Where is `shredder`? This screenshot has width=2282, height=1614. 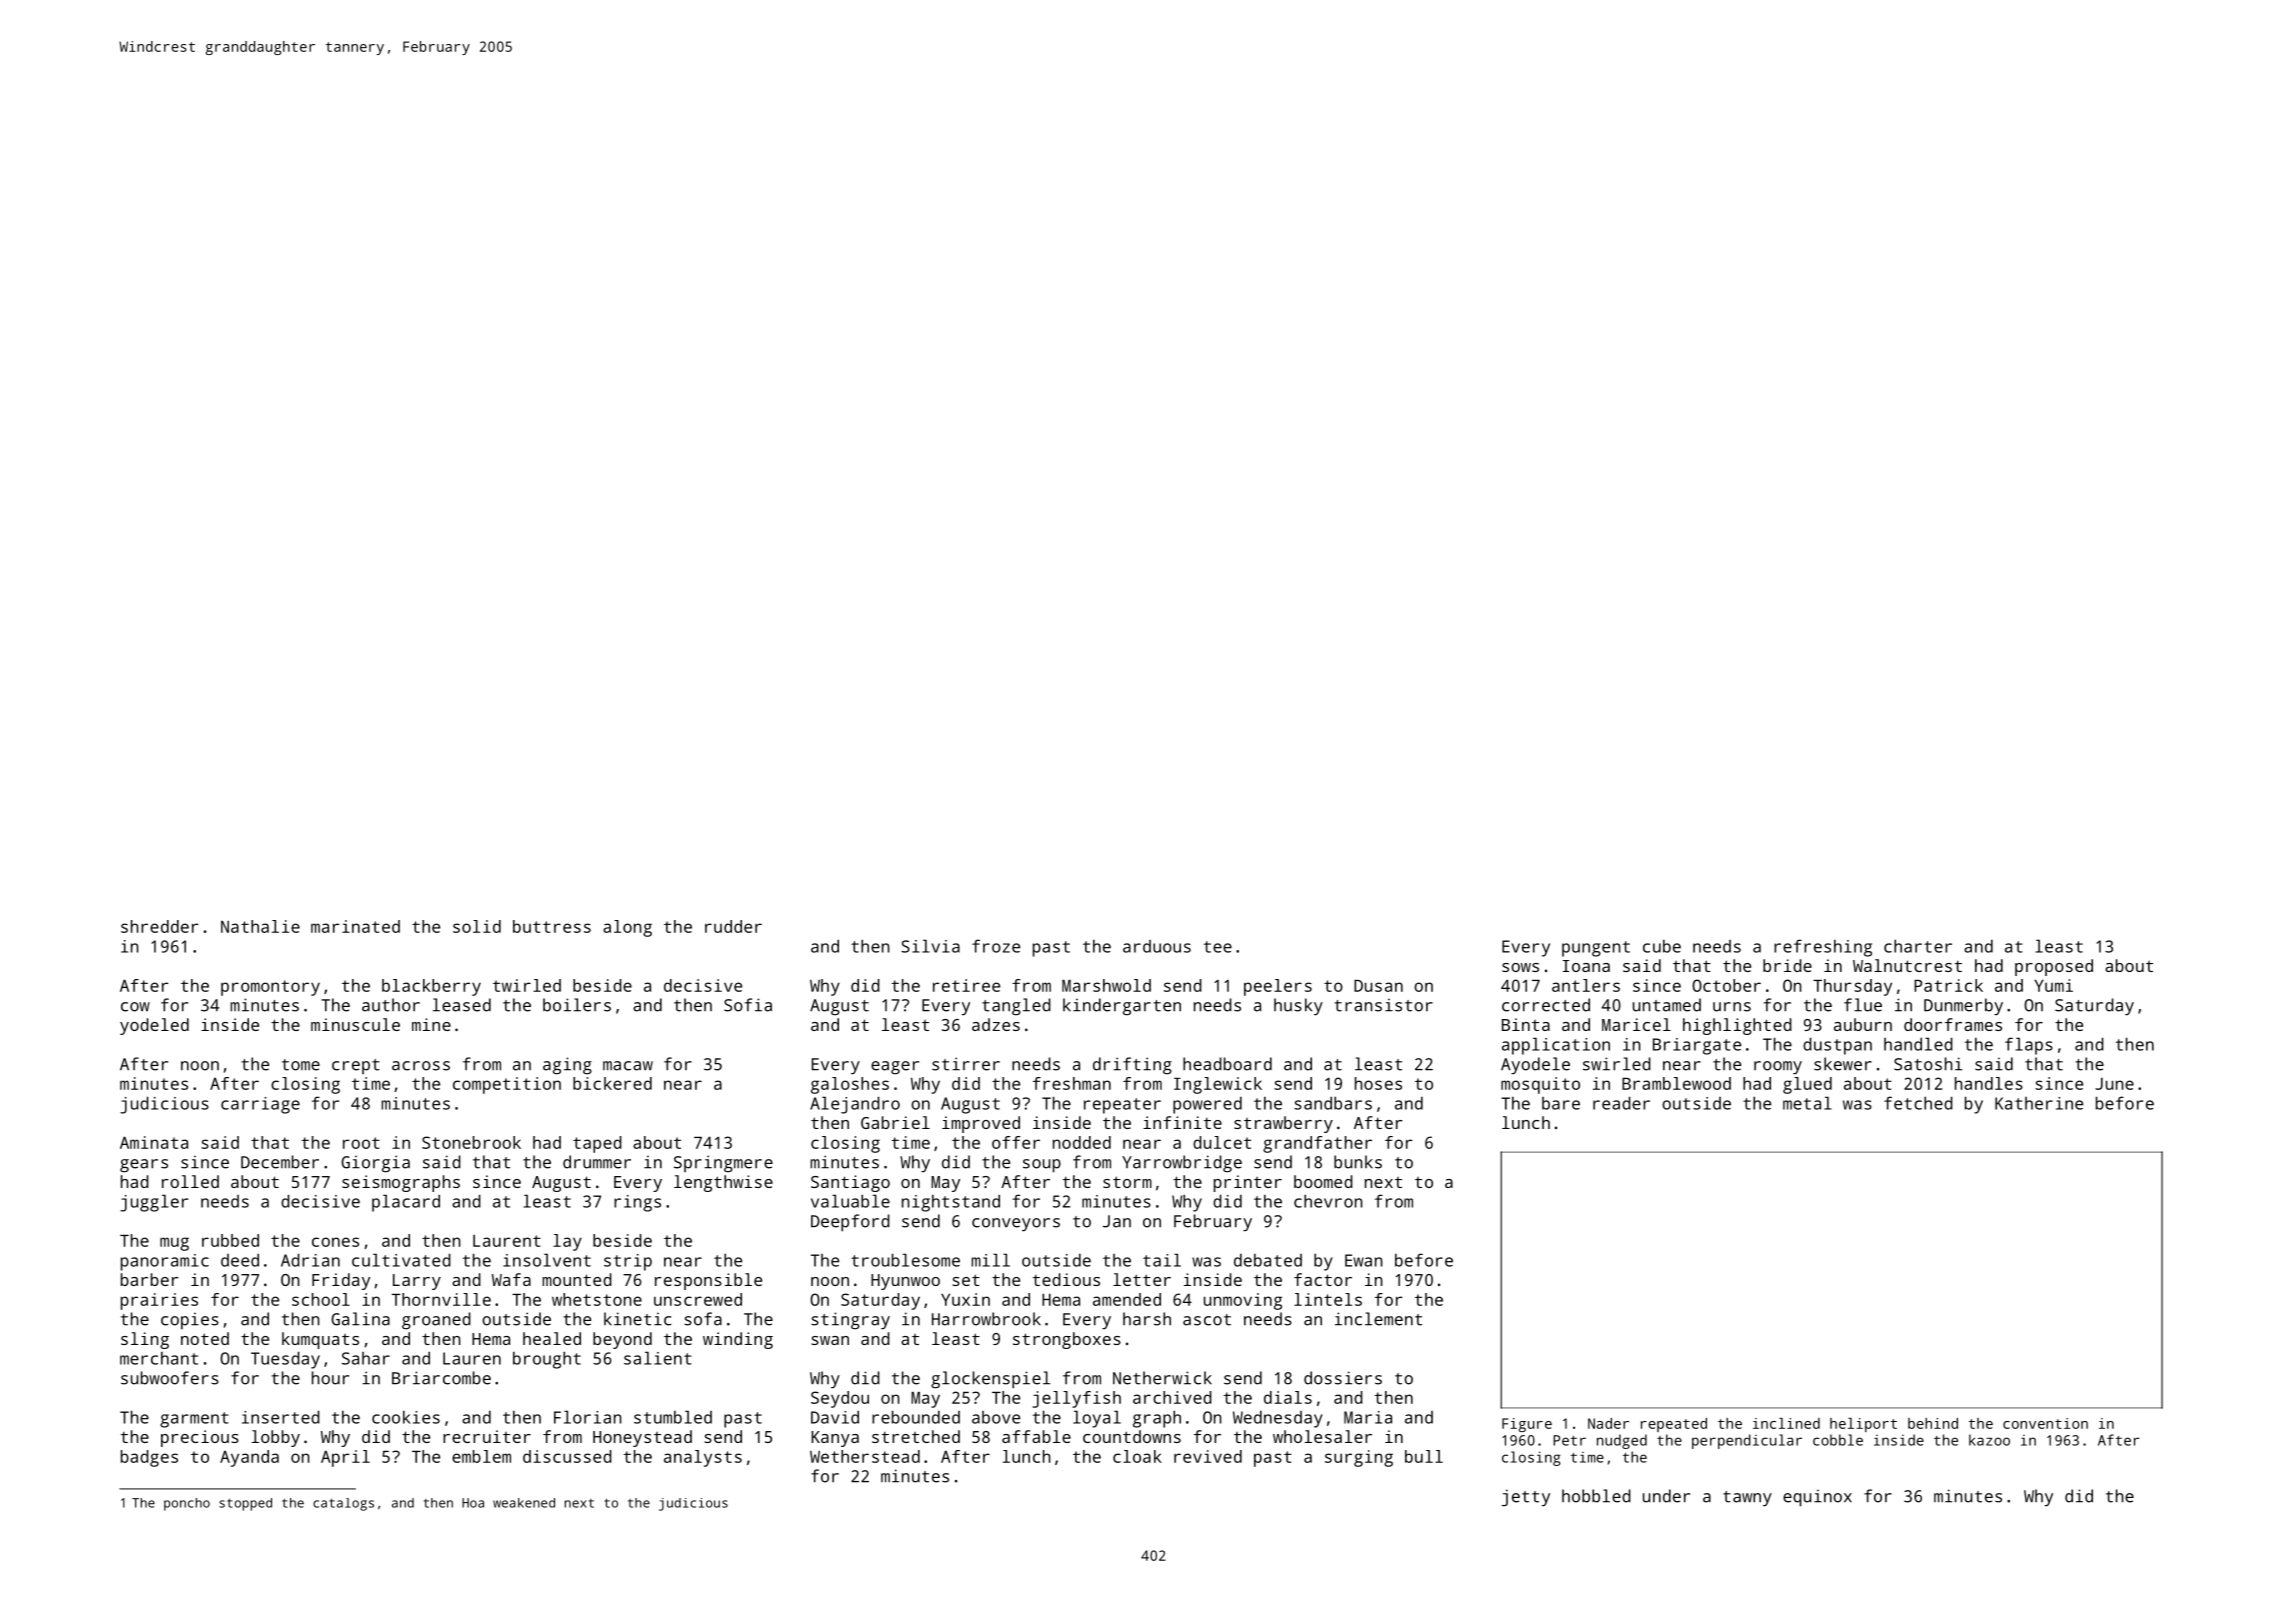
shredder is located at coordinates (160, 926).
